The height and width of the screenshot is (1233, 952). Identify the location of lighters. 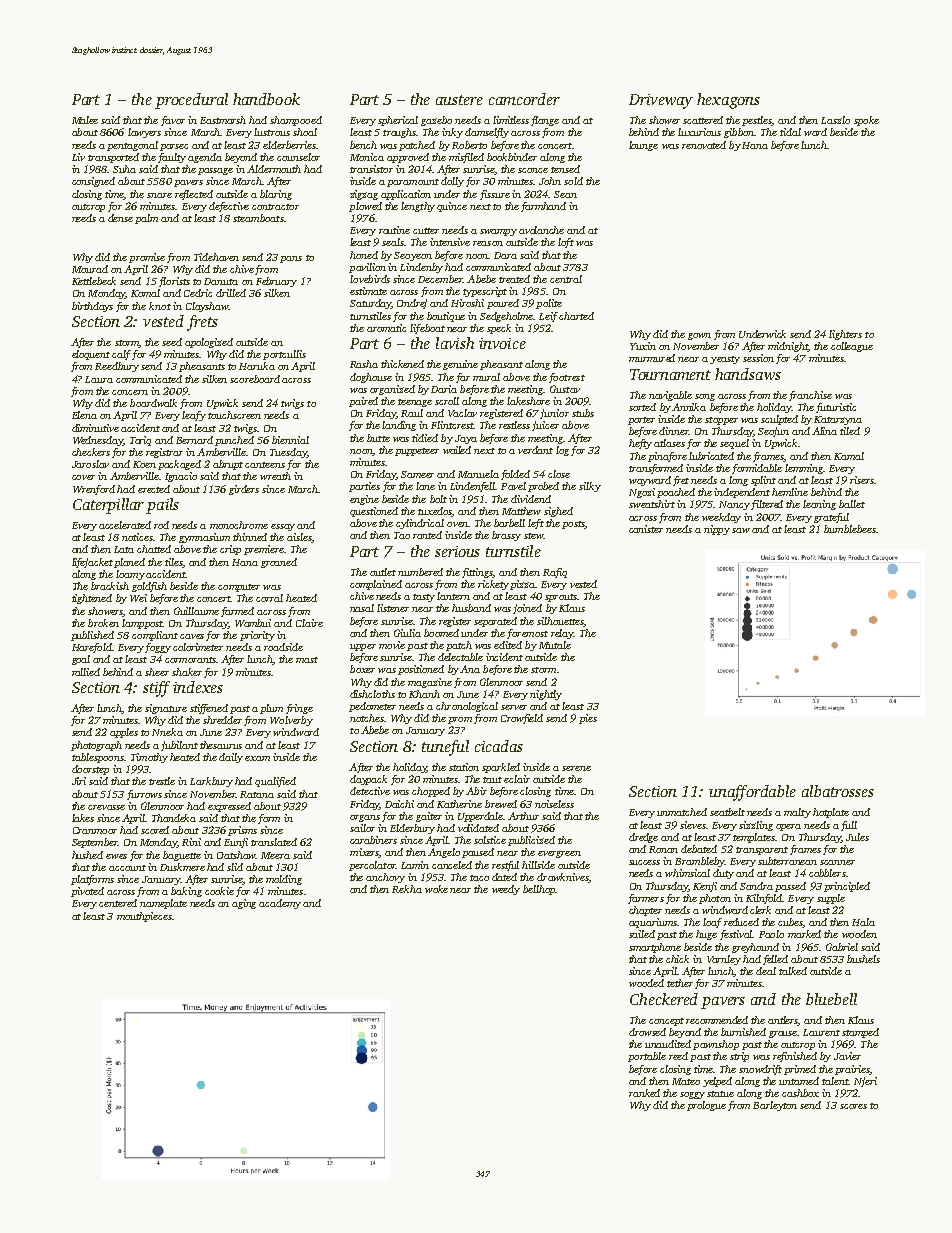
(845, 335).
